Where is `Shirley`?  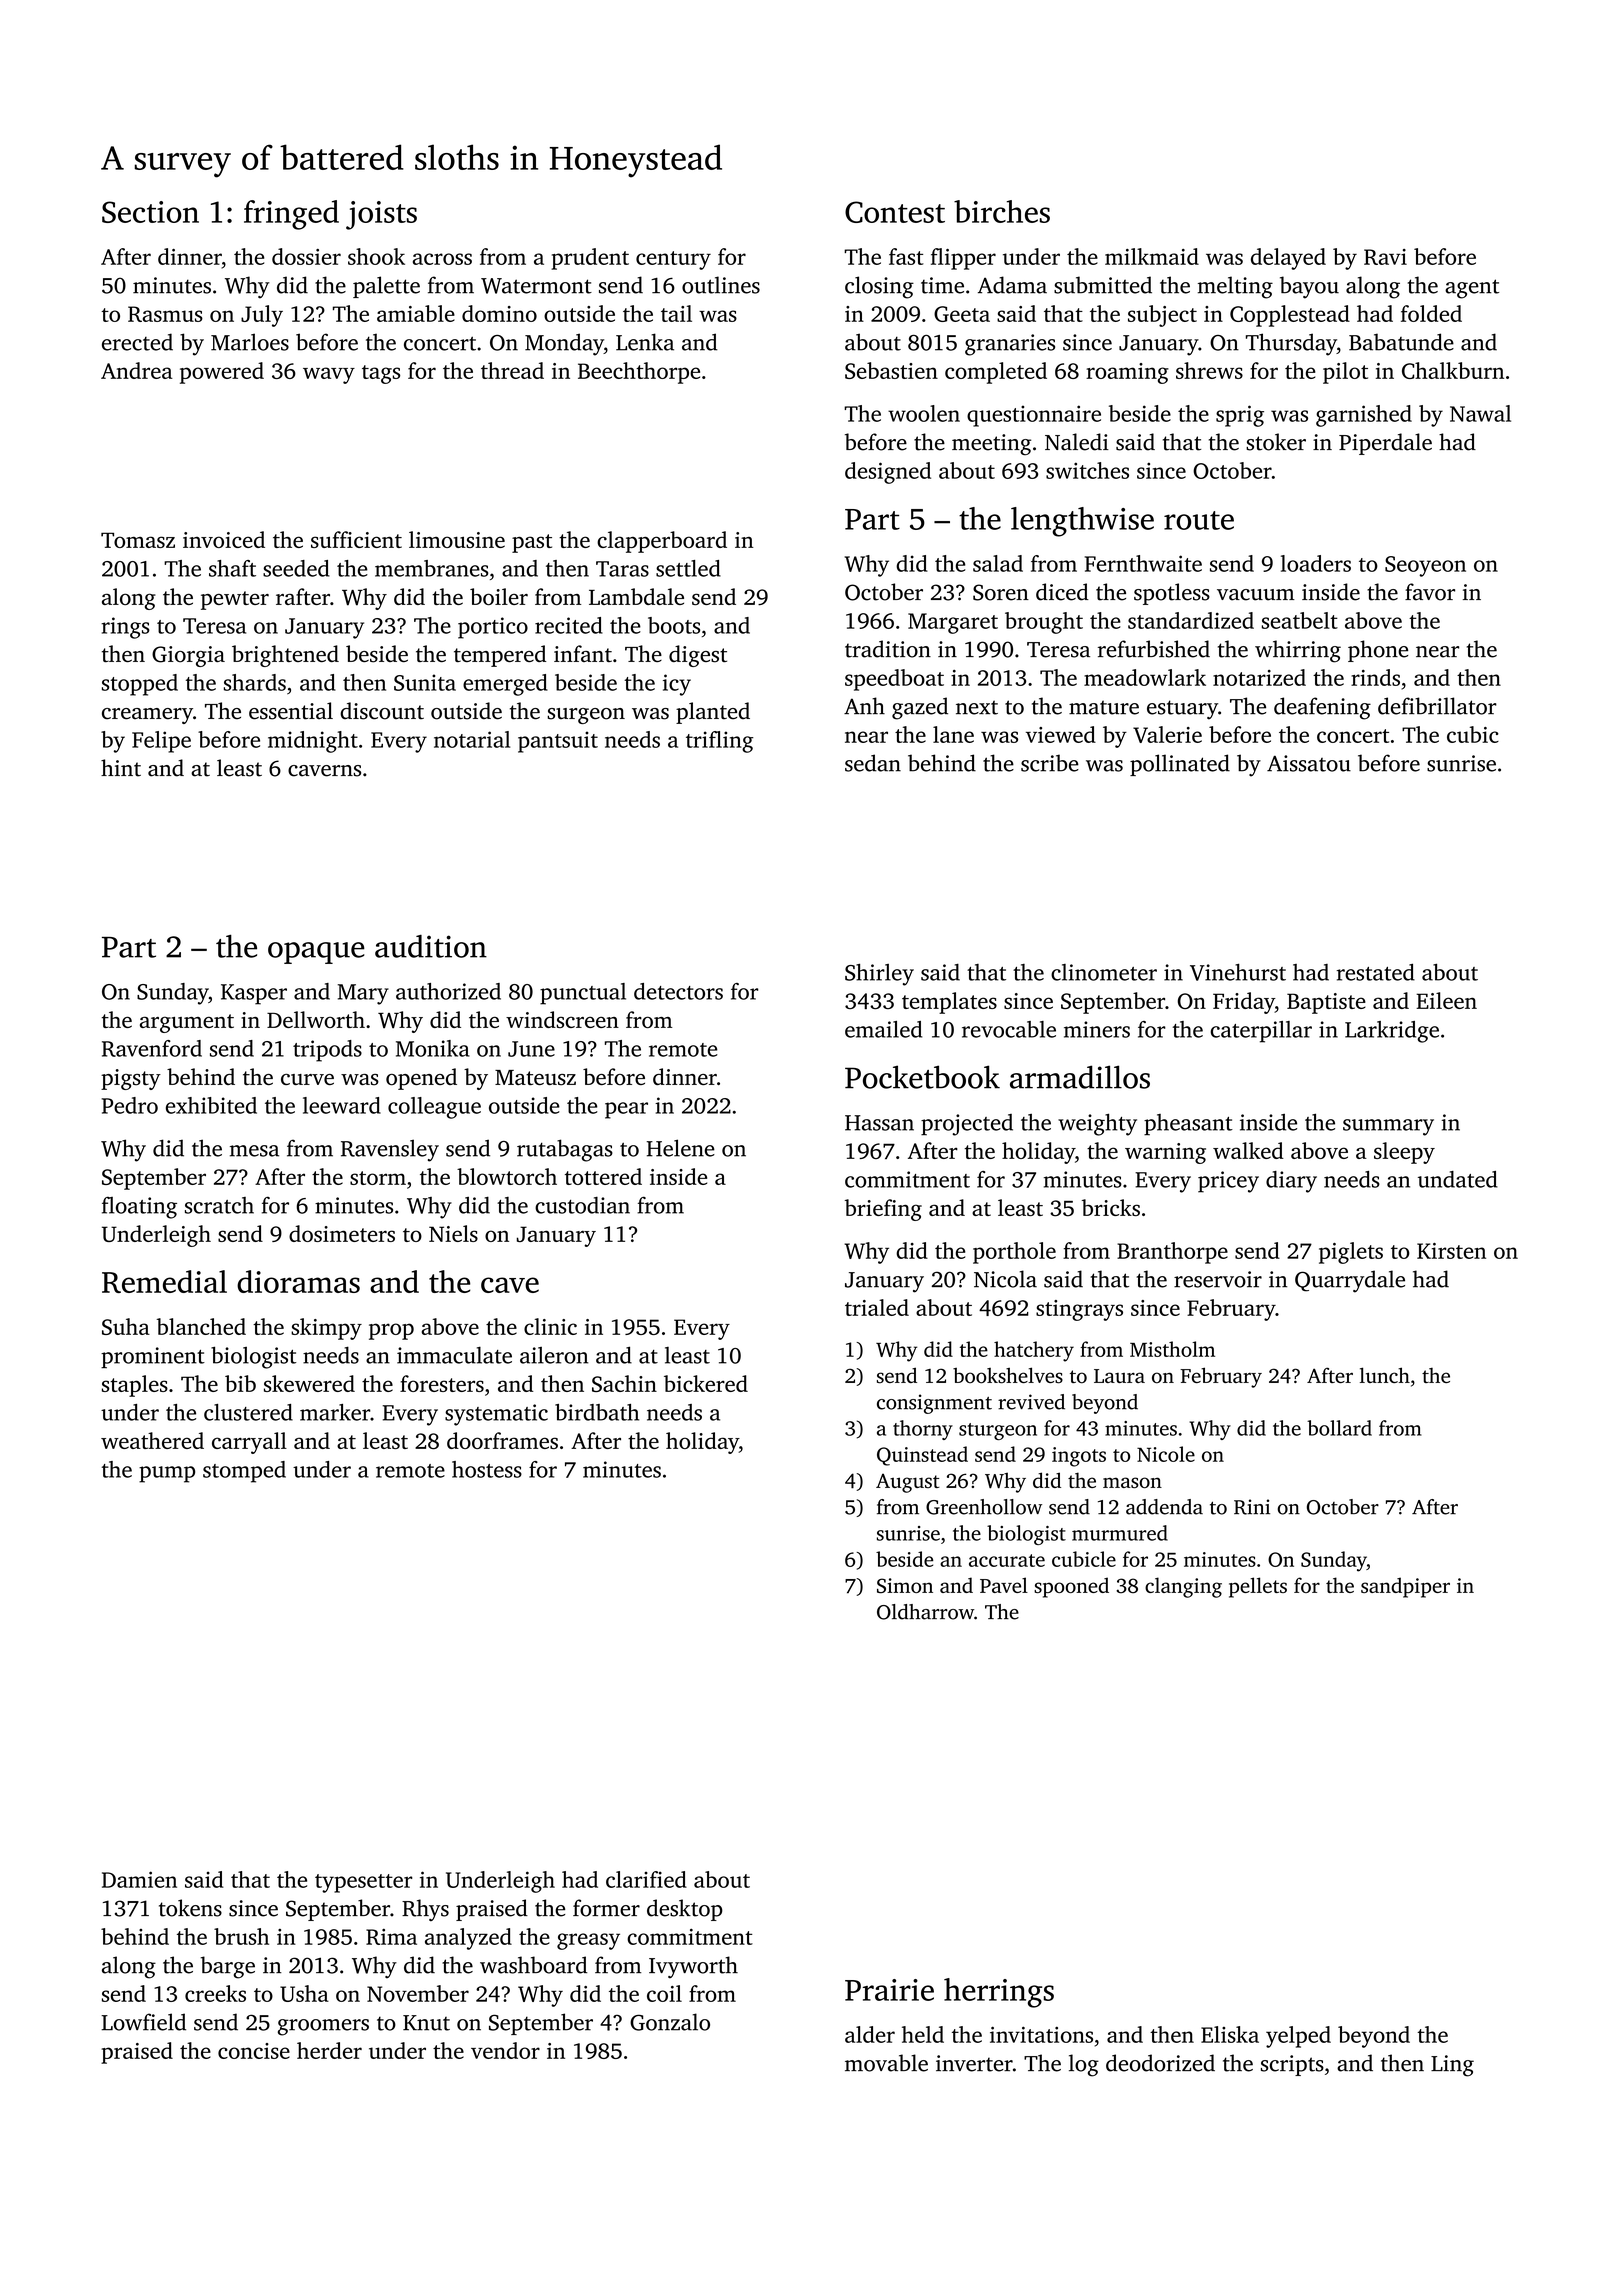
Shirley is located at coordinates (879, 975).
